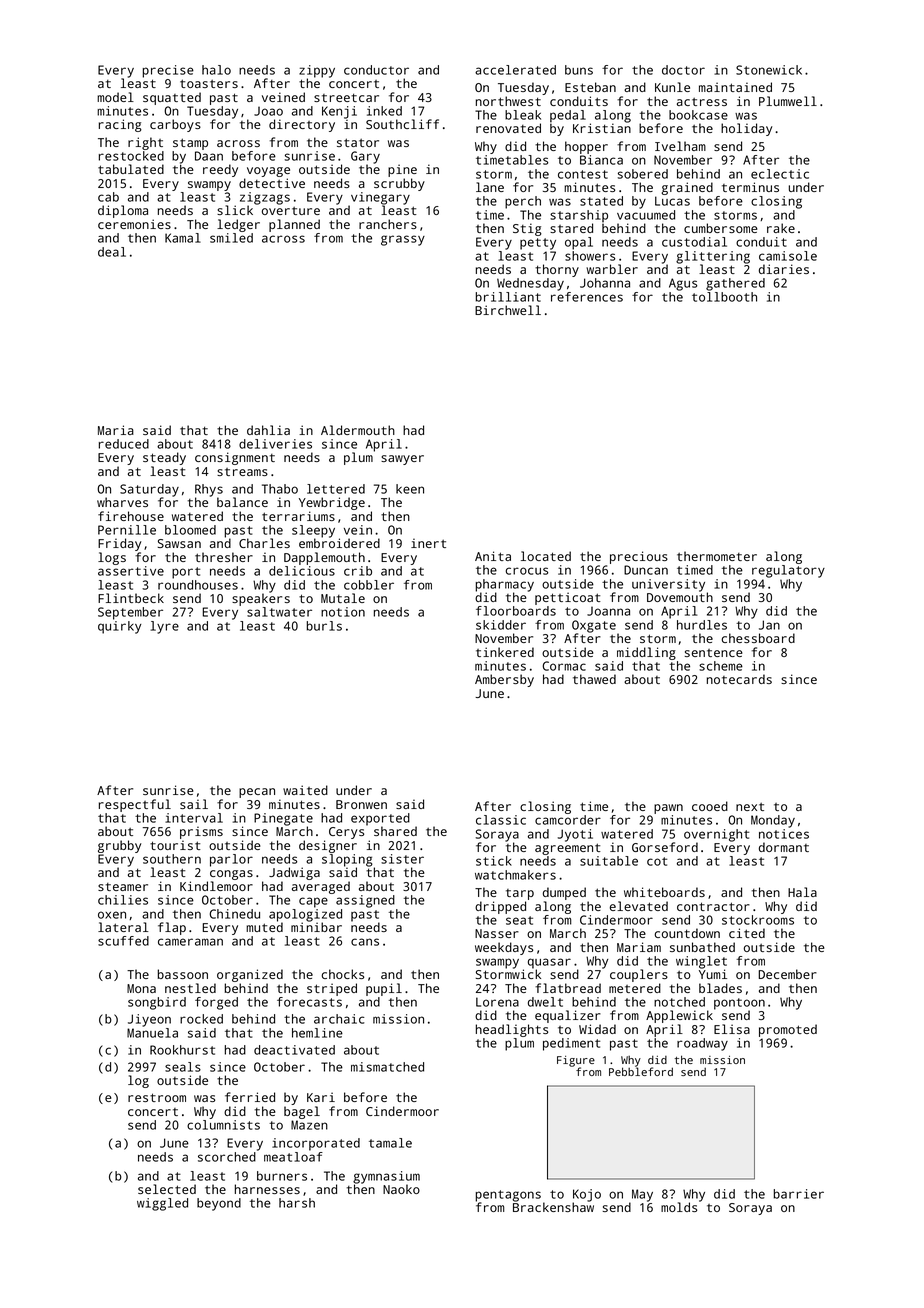 Image resolution: width=924 pixels, height=1308 pixels. Describe the element at coordinates (390, 1143) in the screenshot. I see `tamale` at that location.
